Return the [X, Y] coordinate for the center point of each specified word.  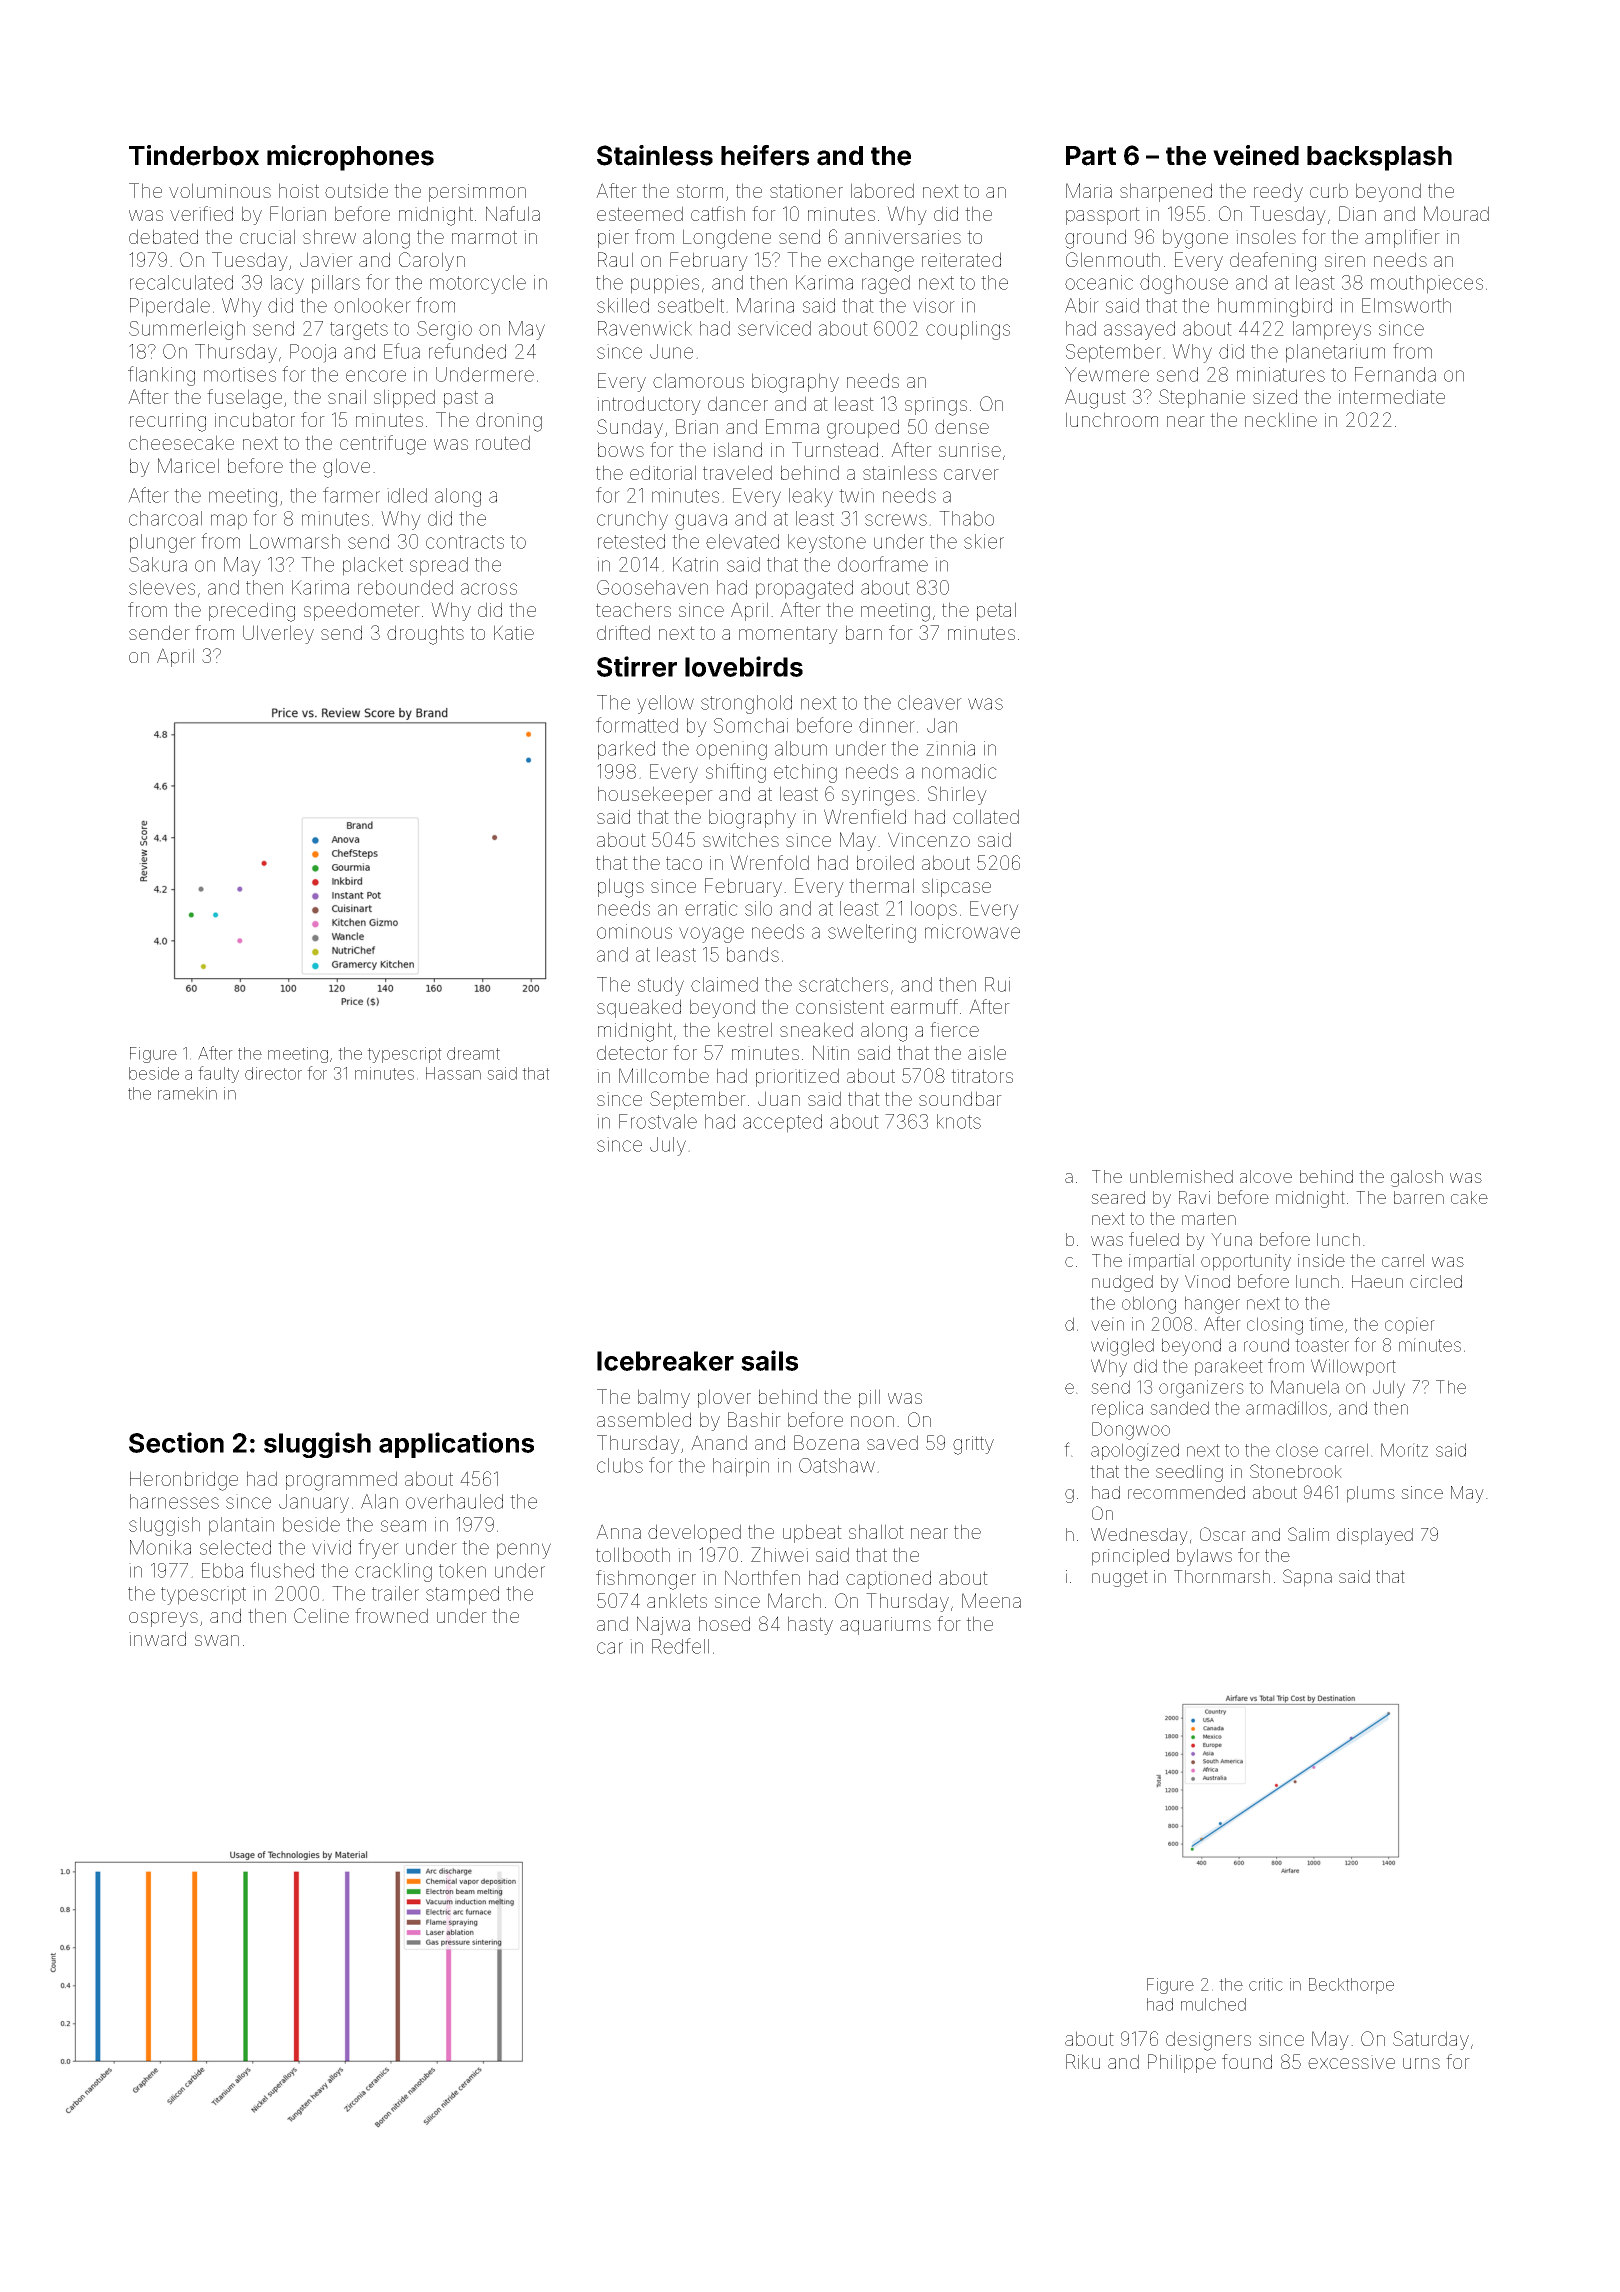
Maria [1089, 190]
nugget [1120, 1578]
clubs [620, 1465]
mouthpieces [1427, 284]
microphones [350, 158]
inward [157, 1638]
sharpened [1166, 192]
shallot [876, 1531]
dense [962, 426]
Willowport [1353, 1367]
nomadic [959, 771]
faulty [218, 1074]
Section [176, 1442]
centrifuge [383, 445]
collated [986, 816]
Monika [160, 1547]
